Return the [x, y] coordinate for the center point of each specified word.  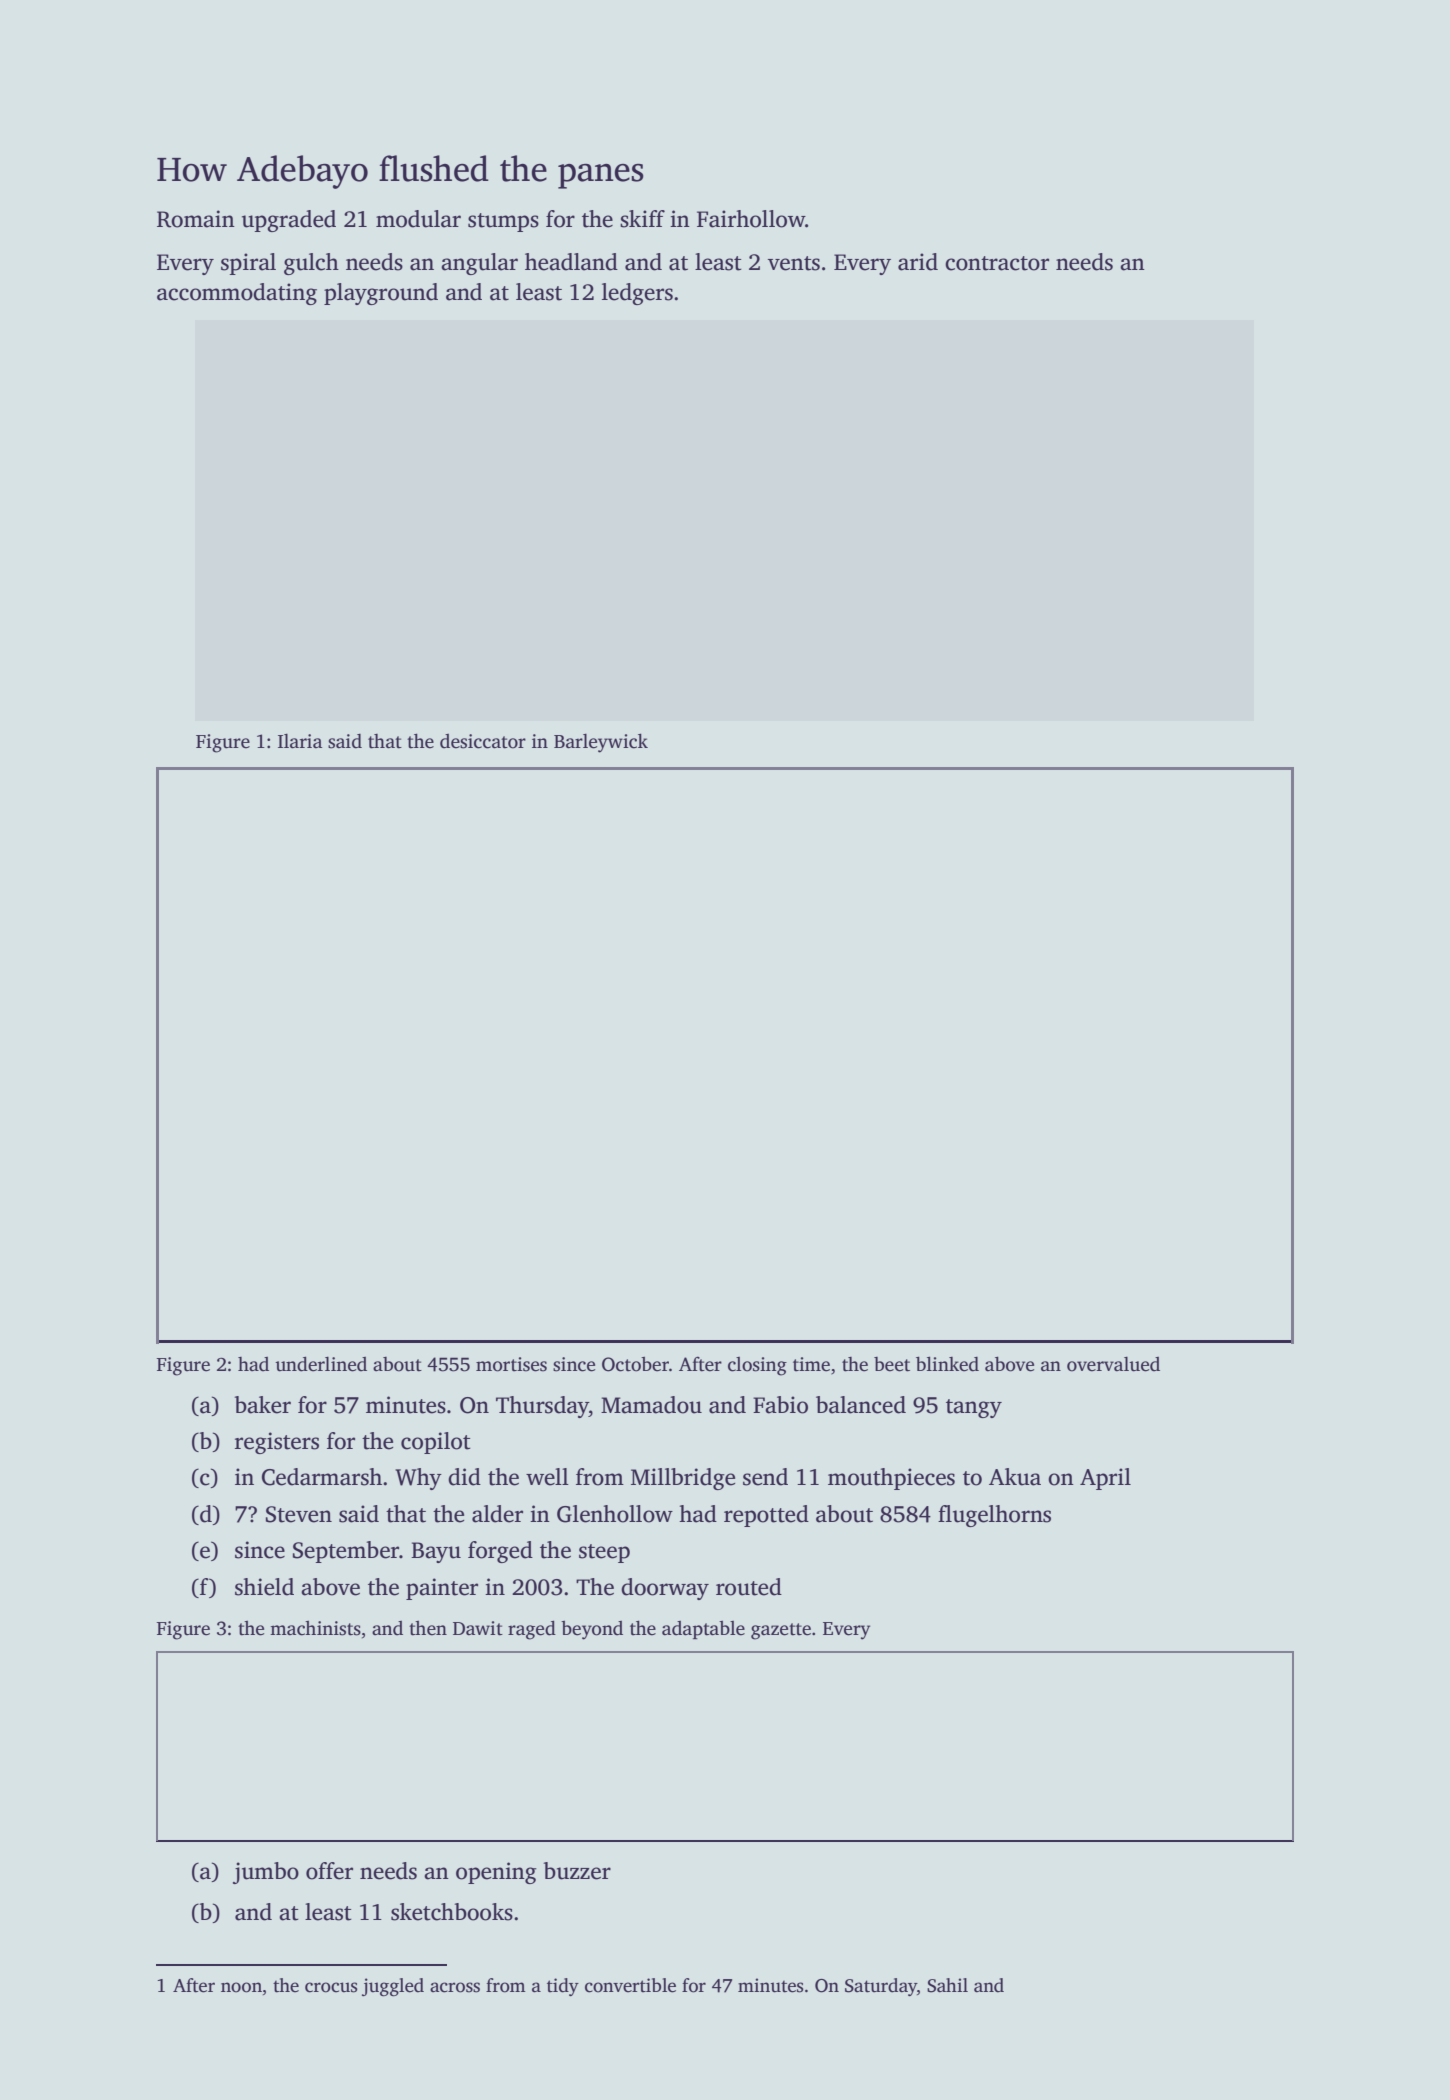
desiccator [483, 741]
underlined [321, 1364]
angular [479, 264]
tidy [563, 1987]
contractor [997, 263]
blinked [947, 1364]
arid [918, 262]
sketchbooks [452, 1912]
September [346, 1552]
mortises [511, 1364]
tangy [974, 1408]
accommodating [237, 294]
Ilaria [300, 741]
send [765, 1477]
